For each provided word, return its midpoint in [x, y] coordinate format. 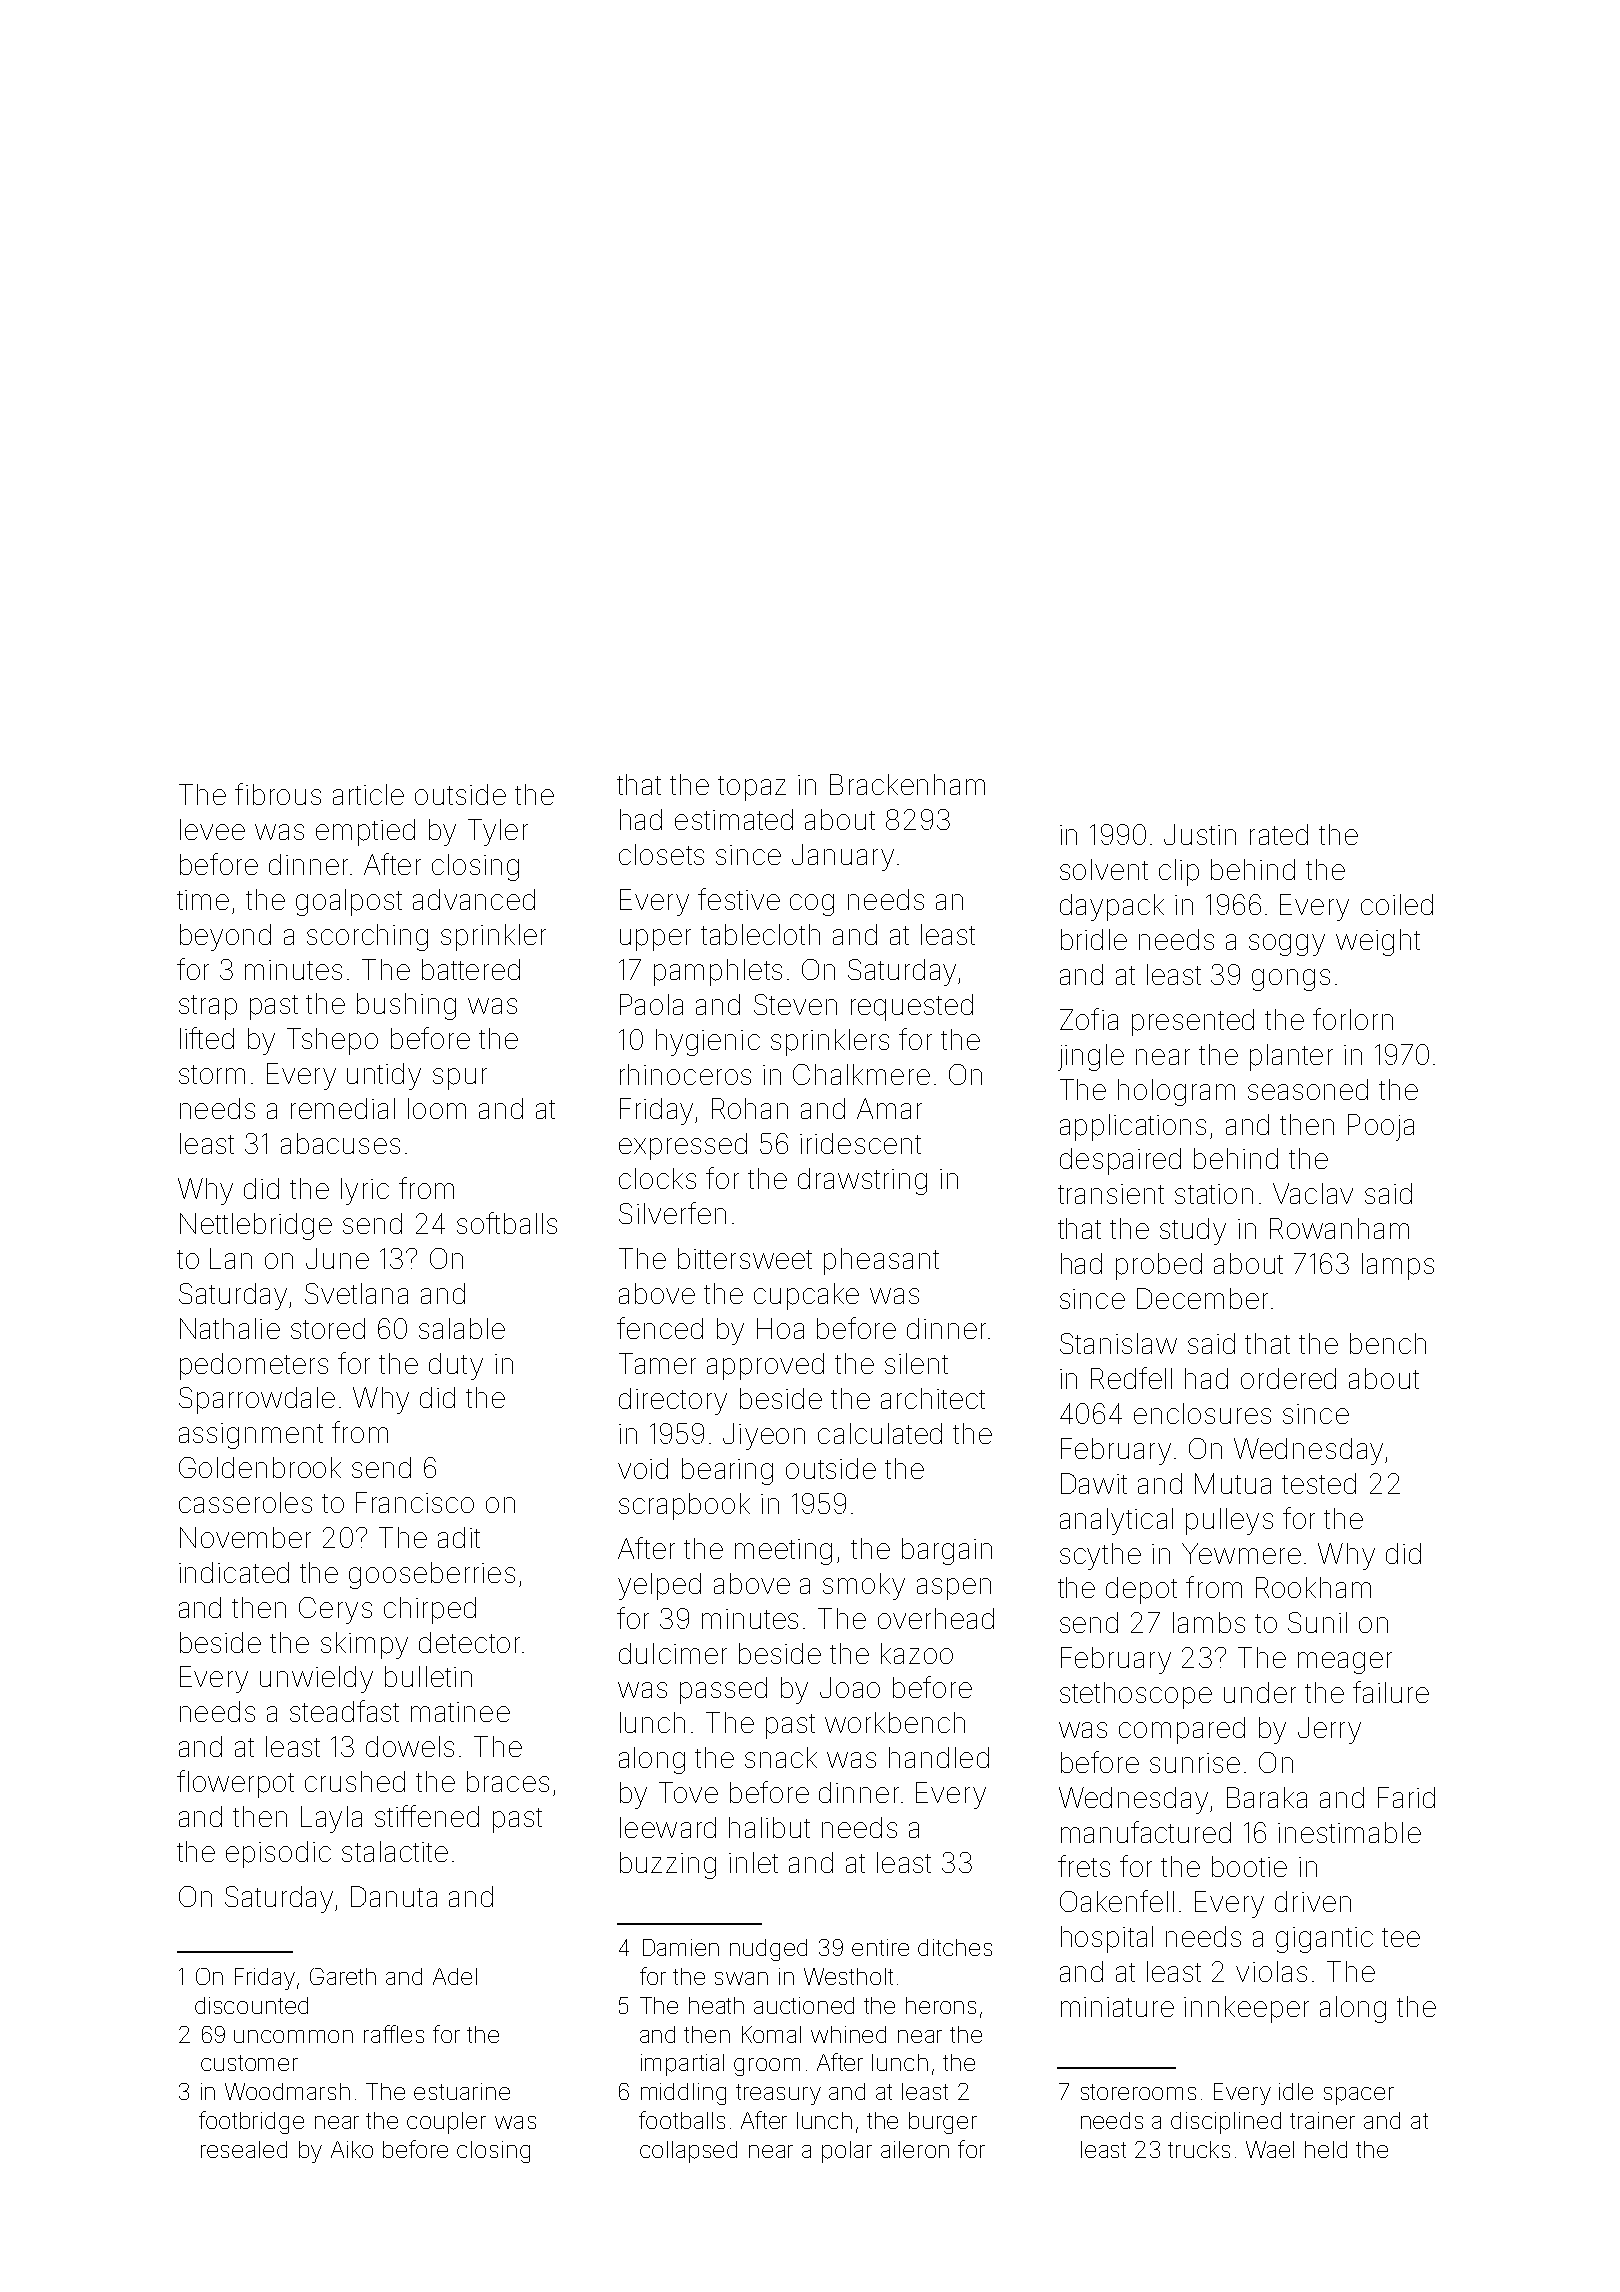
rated [1279, 834]
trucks [1199, 2149]
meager [1345, 1663]
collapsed [688, 2152]
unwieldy [316, 1679]
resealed [244, 2149]
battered [471, 969]
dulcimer [673, 1653]
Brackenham [907, 784]
